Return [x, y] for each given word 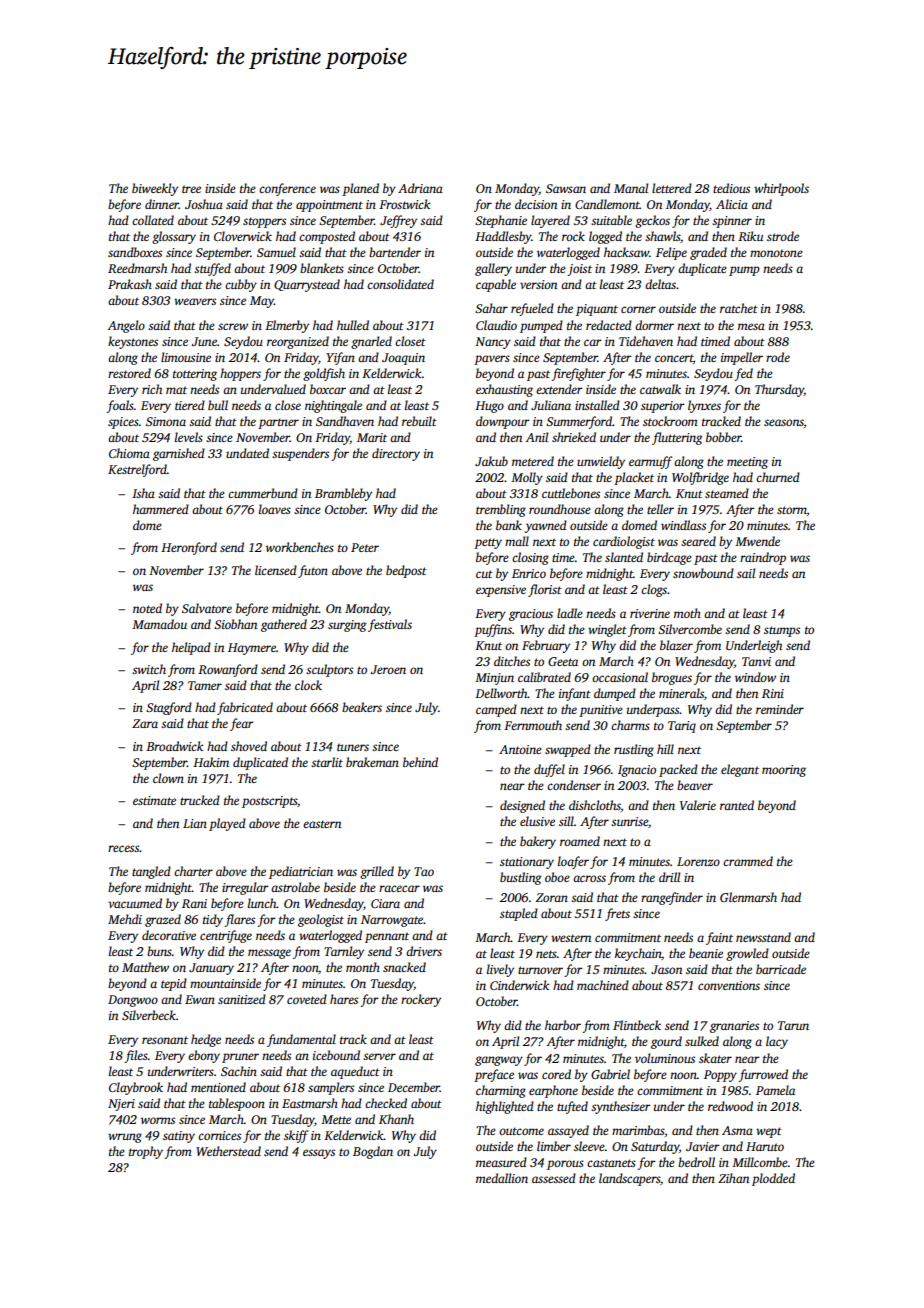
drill [669, 877]
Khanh [396, 1119]
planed [360, 189]
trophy [146, 1152]
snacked [404, 967]
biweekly [155, 189]
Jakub [491, 461]
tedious [731, 188]
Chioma [129, 453]
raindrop [763, 558]
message [269, 954]
